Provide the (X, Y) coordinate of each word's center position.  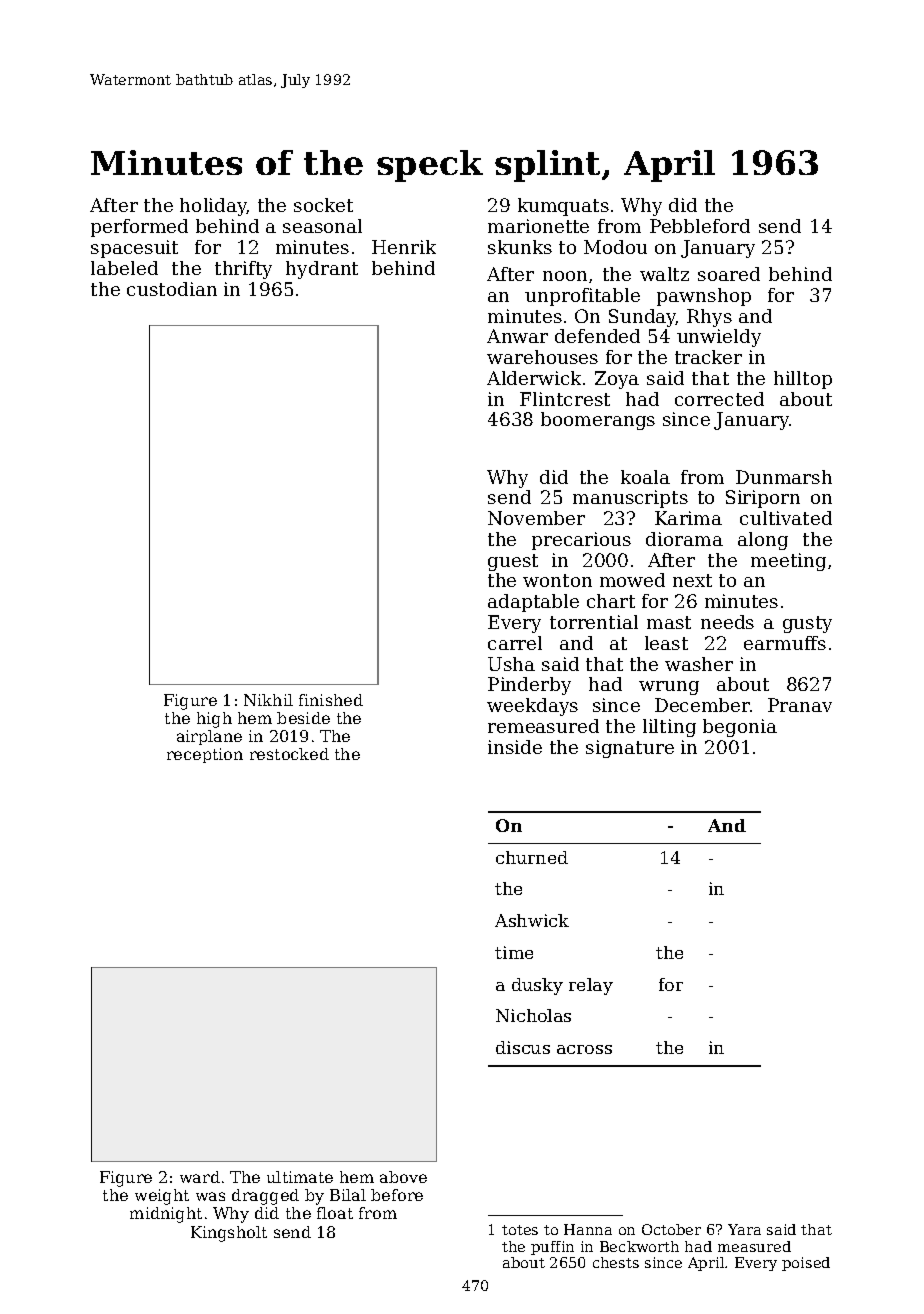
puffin (552, 1248)
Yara (744, 1229)
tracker (708, 357)
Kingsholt (229, 1234)
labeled (124, 268)
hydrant (322, 270)
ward (200, 1177)
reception (205, 755)
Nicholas (533, 1015)
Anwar (517, 336)
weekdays (532, 707)
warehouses (542, 357)
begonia (740, 728)
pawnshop (704, 297)
